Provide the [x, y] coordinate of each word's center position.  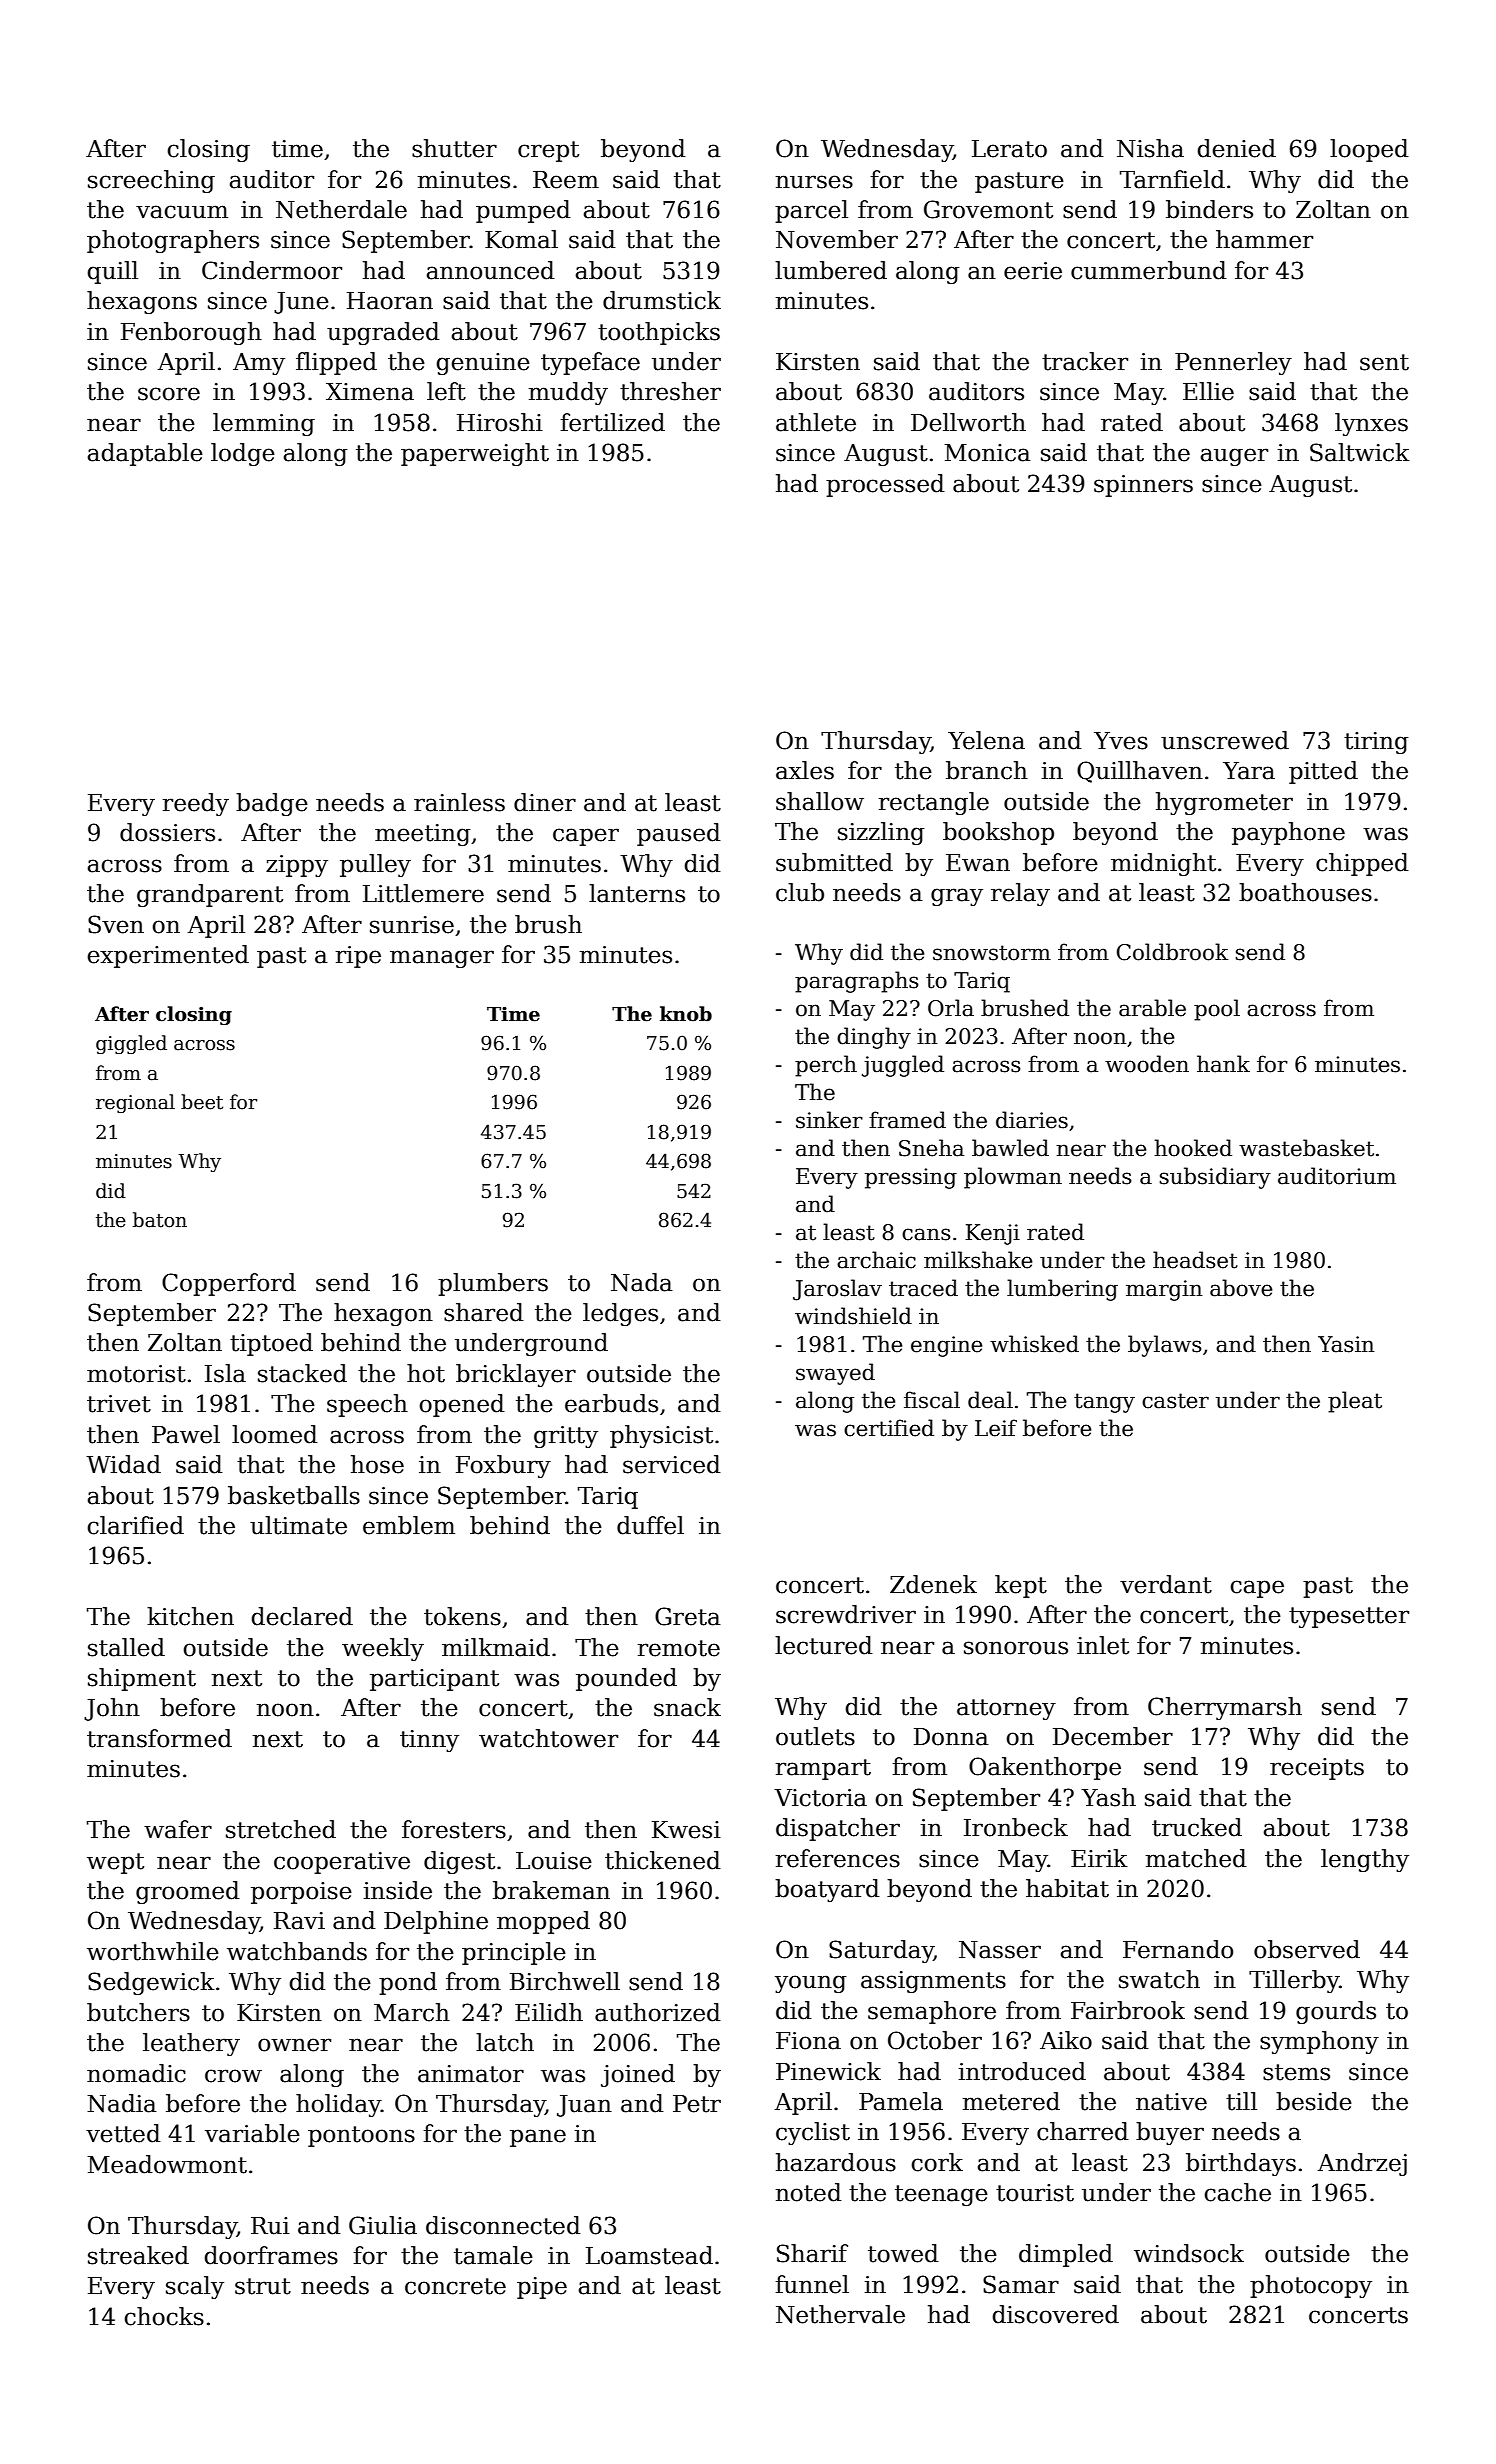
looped [1369, 150]
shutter [454, 148]
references [838, 1858]
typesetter [1349, 1617]
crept [548, 151]
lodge [243, 454]
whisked [1034, 1344]
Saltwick [1360, 452]
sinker [829, 1120]
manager [442, 959]
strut [263, 2286]
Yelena [986, 740]
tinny [429, 1741]
